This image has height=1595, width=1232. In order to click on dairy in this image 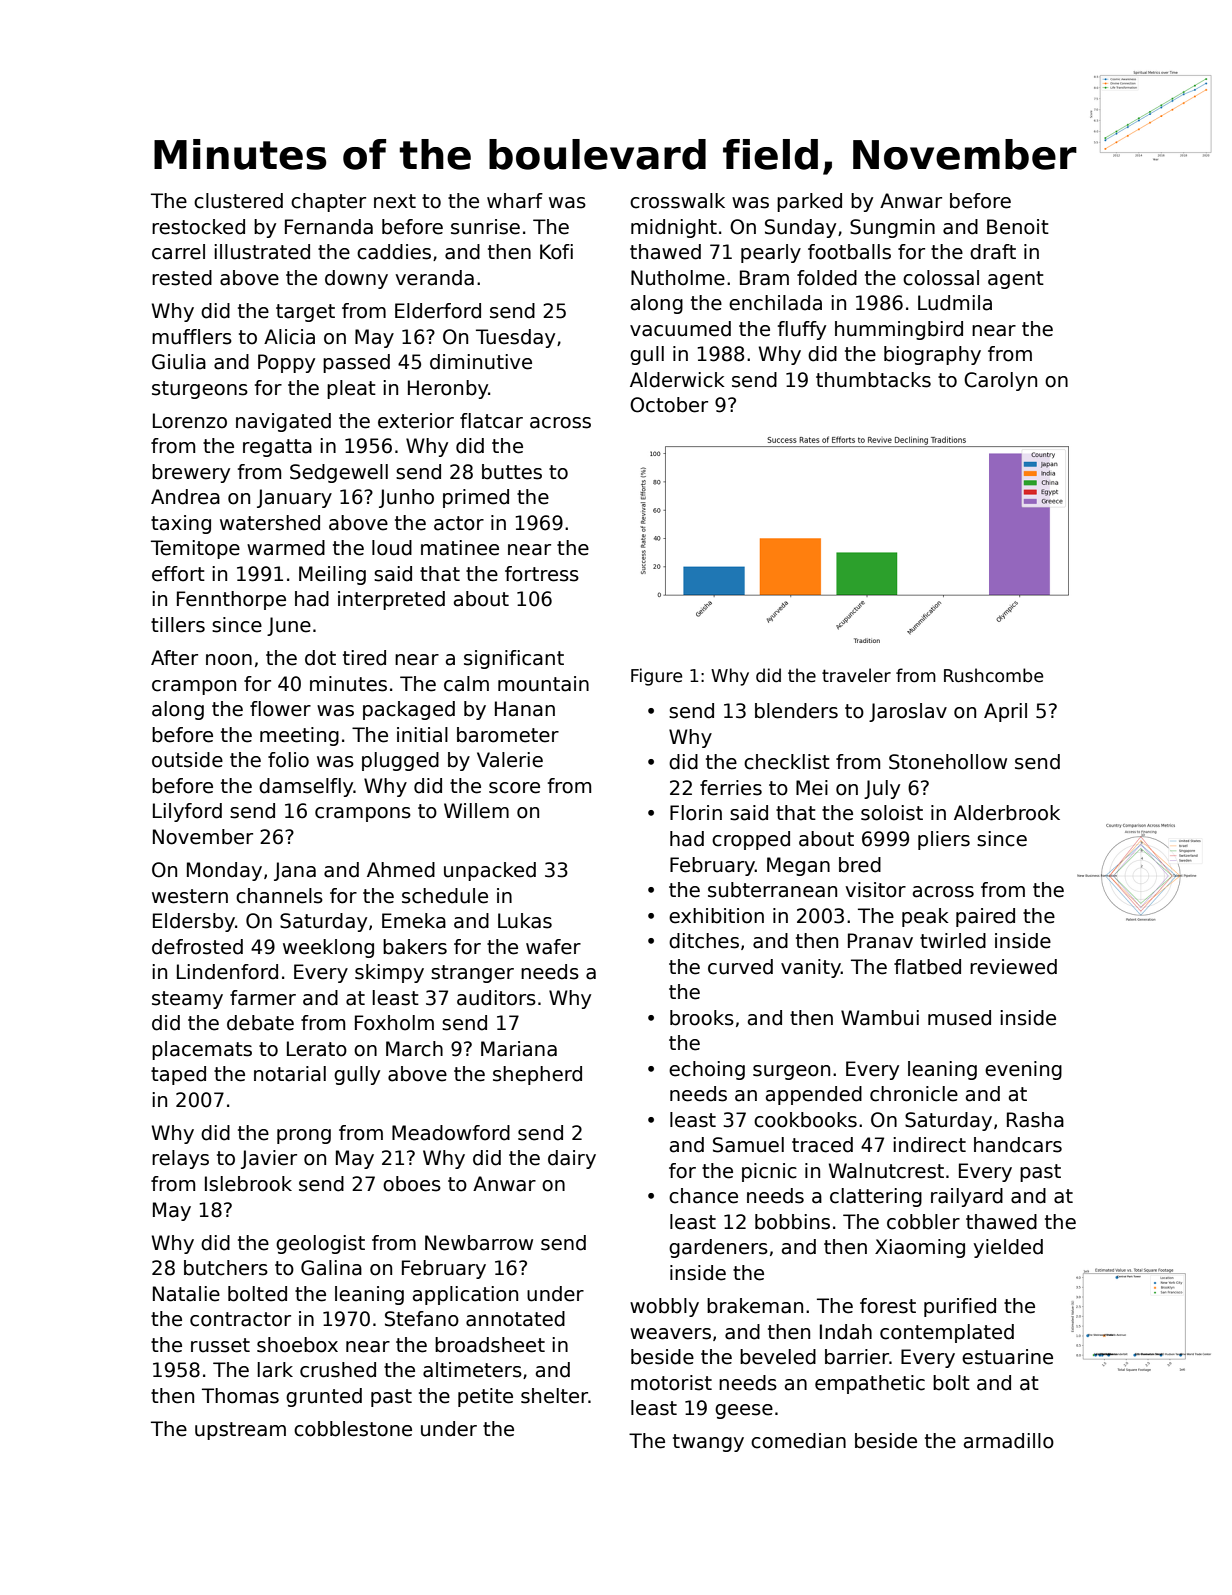, I will do `click(572, 1159)`.
